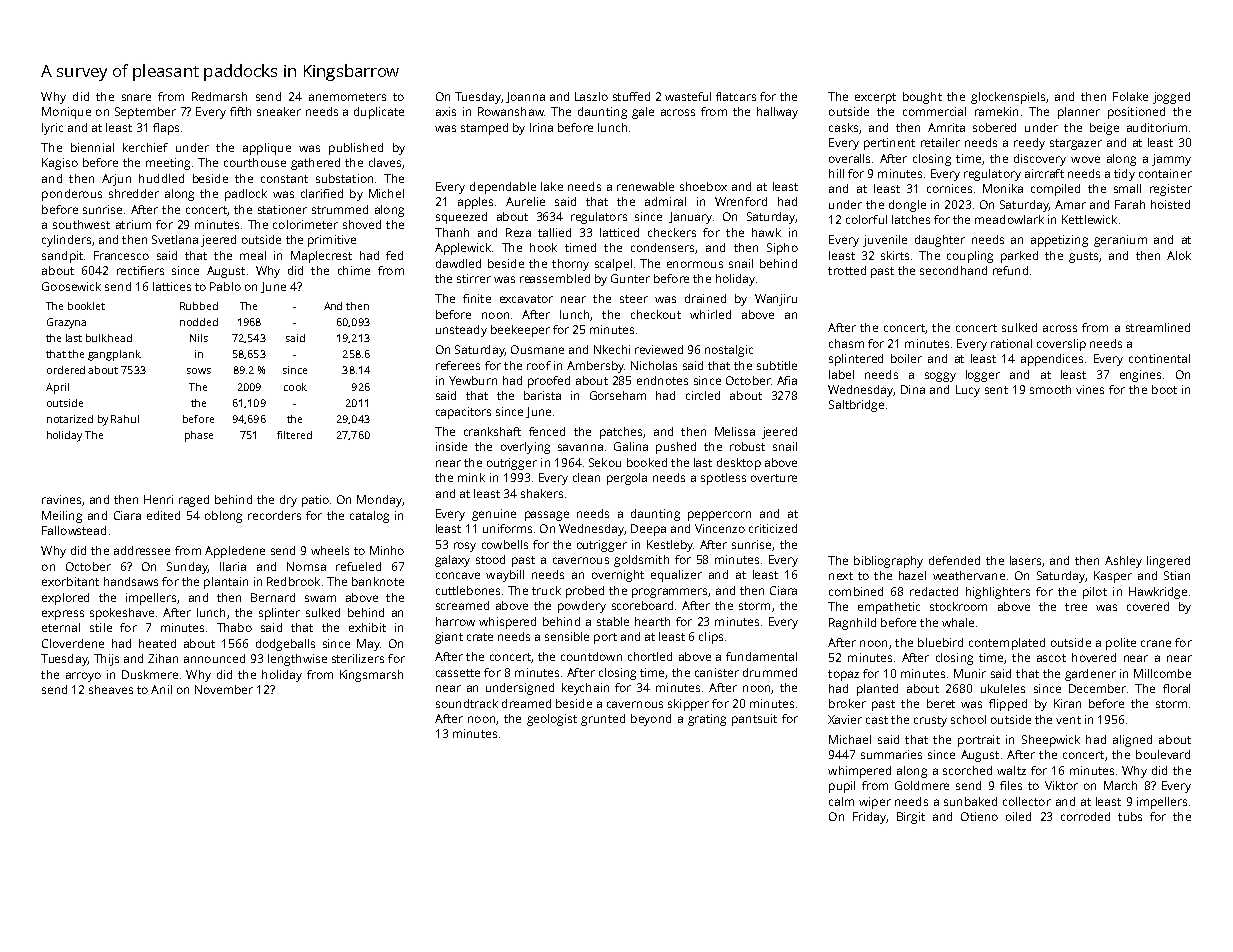  I want to click on Cloverdene, so click(73, 643).
